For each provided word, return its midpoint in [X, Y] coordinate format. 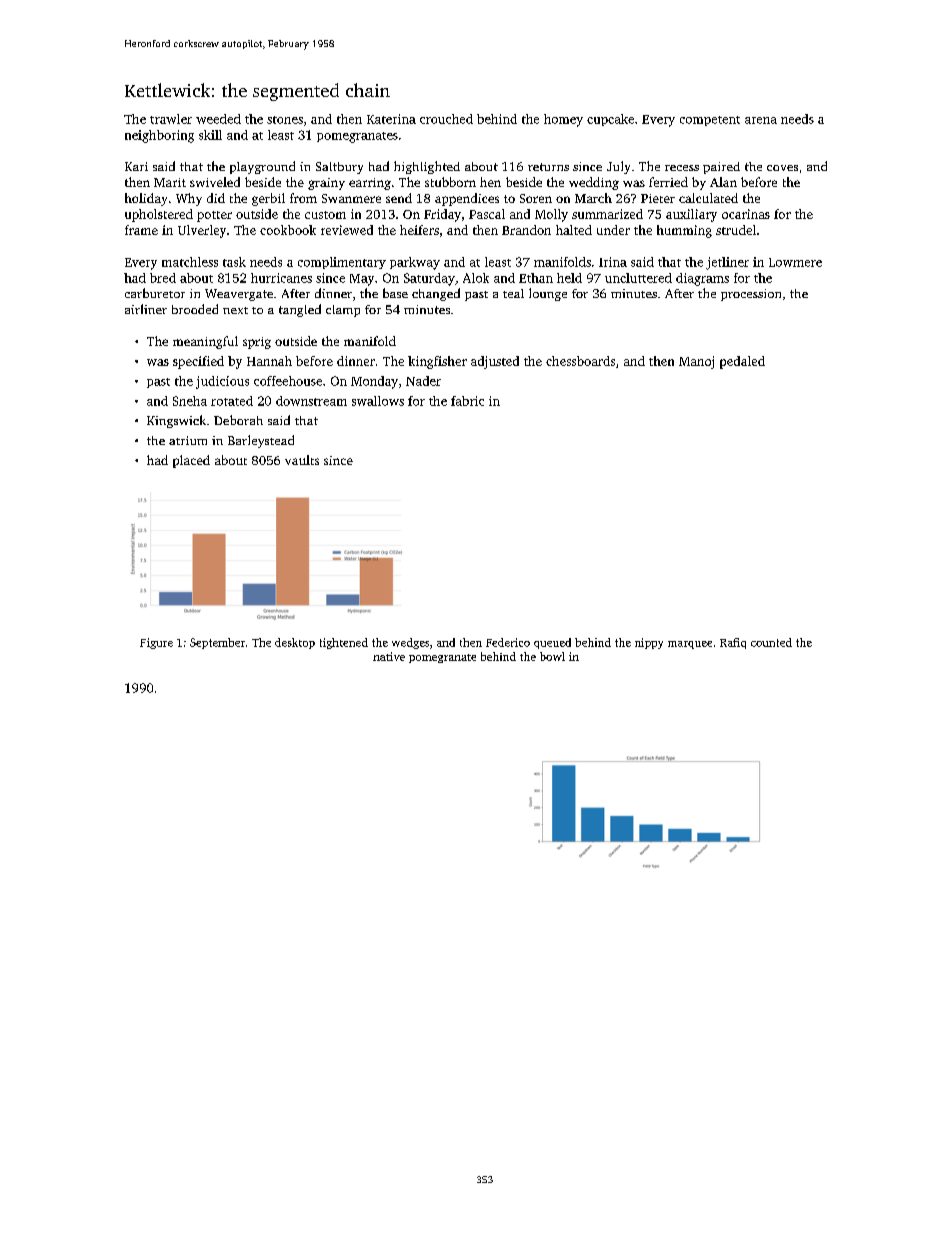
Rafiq [733, 643]
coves [782, 168]
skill [210, 135]
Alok [476, 278]
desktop [295, 643]
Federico [508, 642]
